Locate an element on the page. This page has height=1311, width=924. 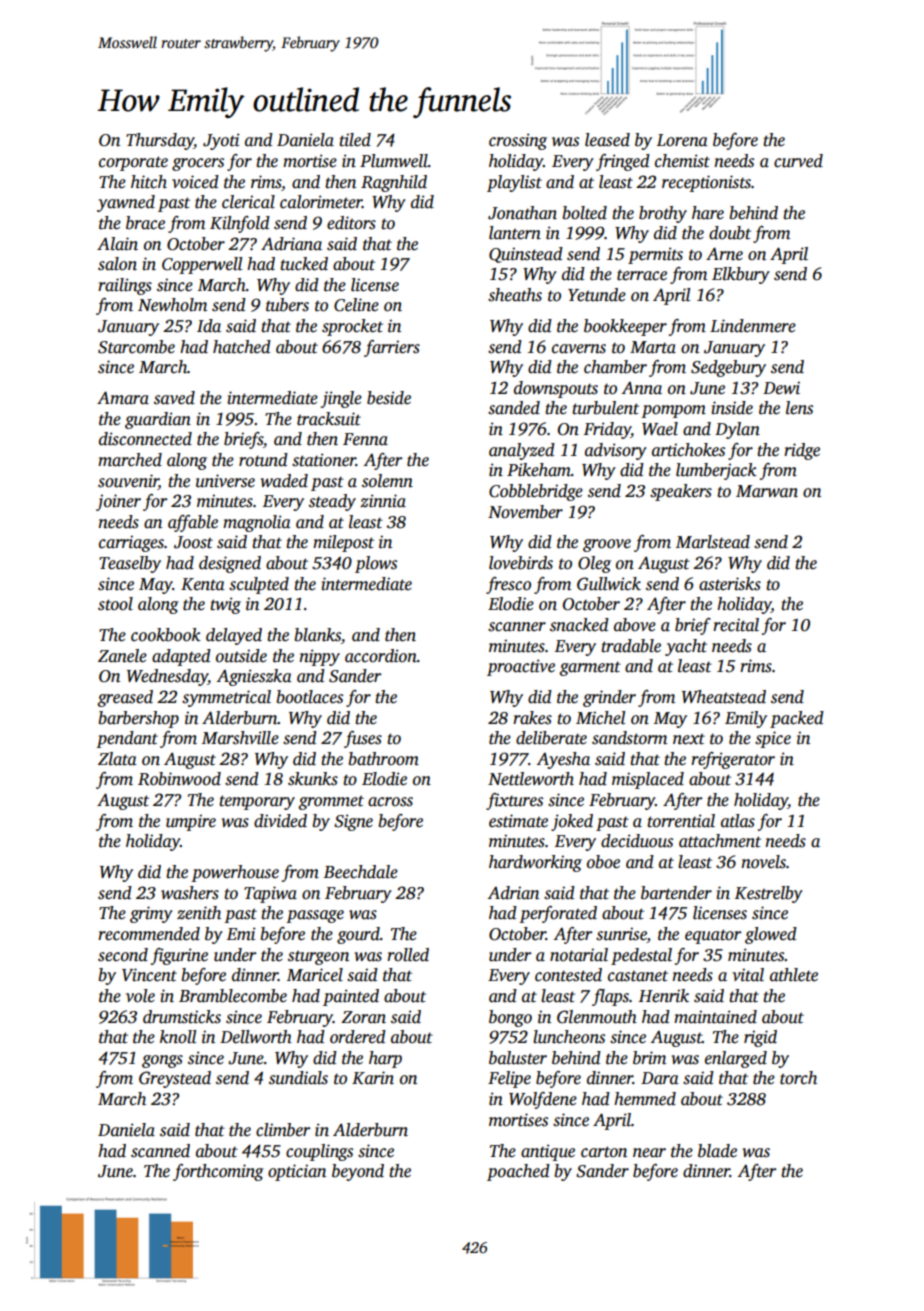
Kestrelby is located at coordinates (769, 894).
